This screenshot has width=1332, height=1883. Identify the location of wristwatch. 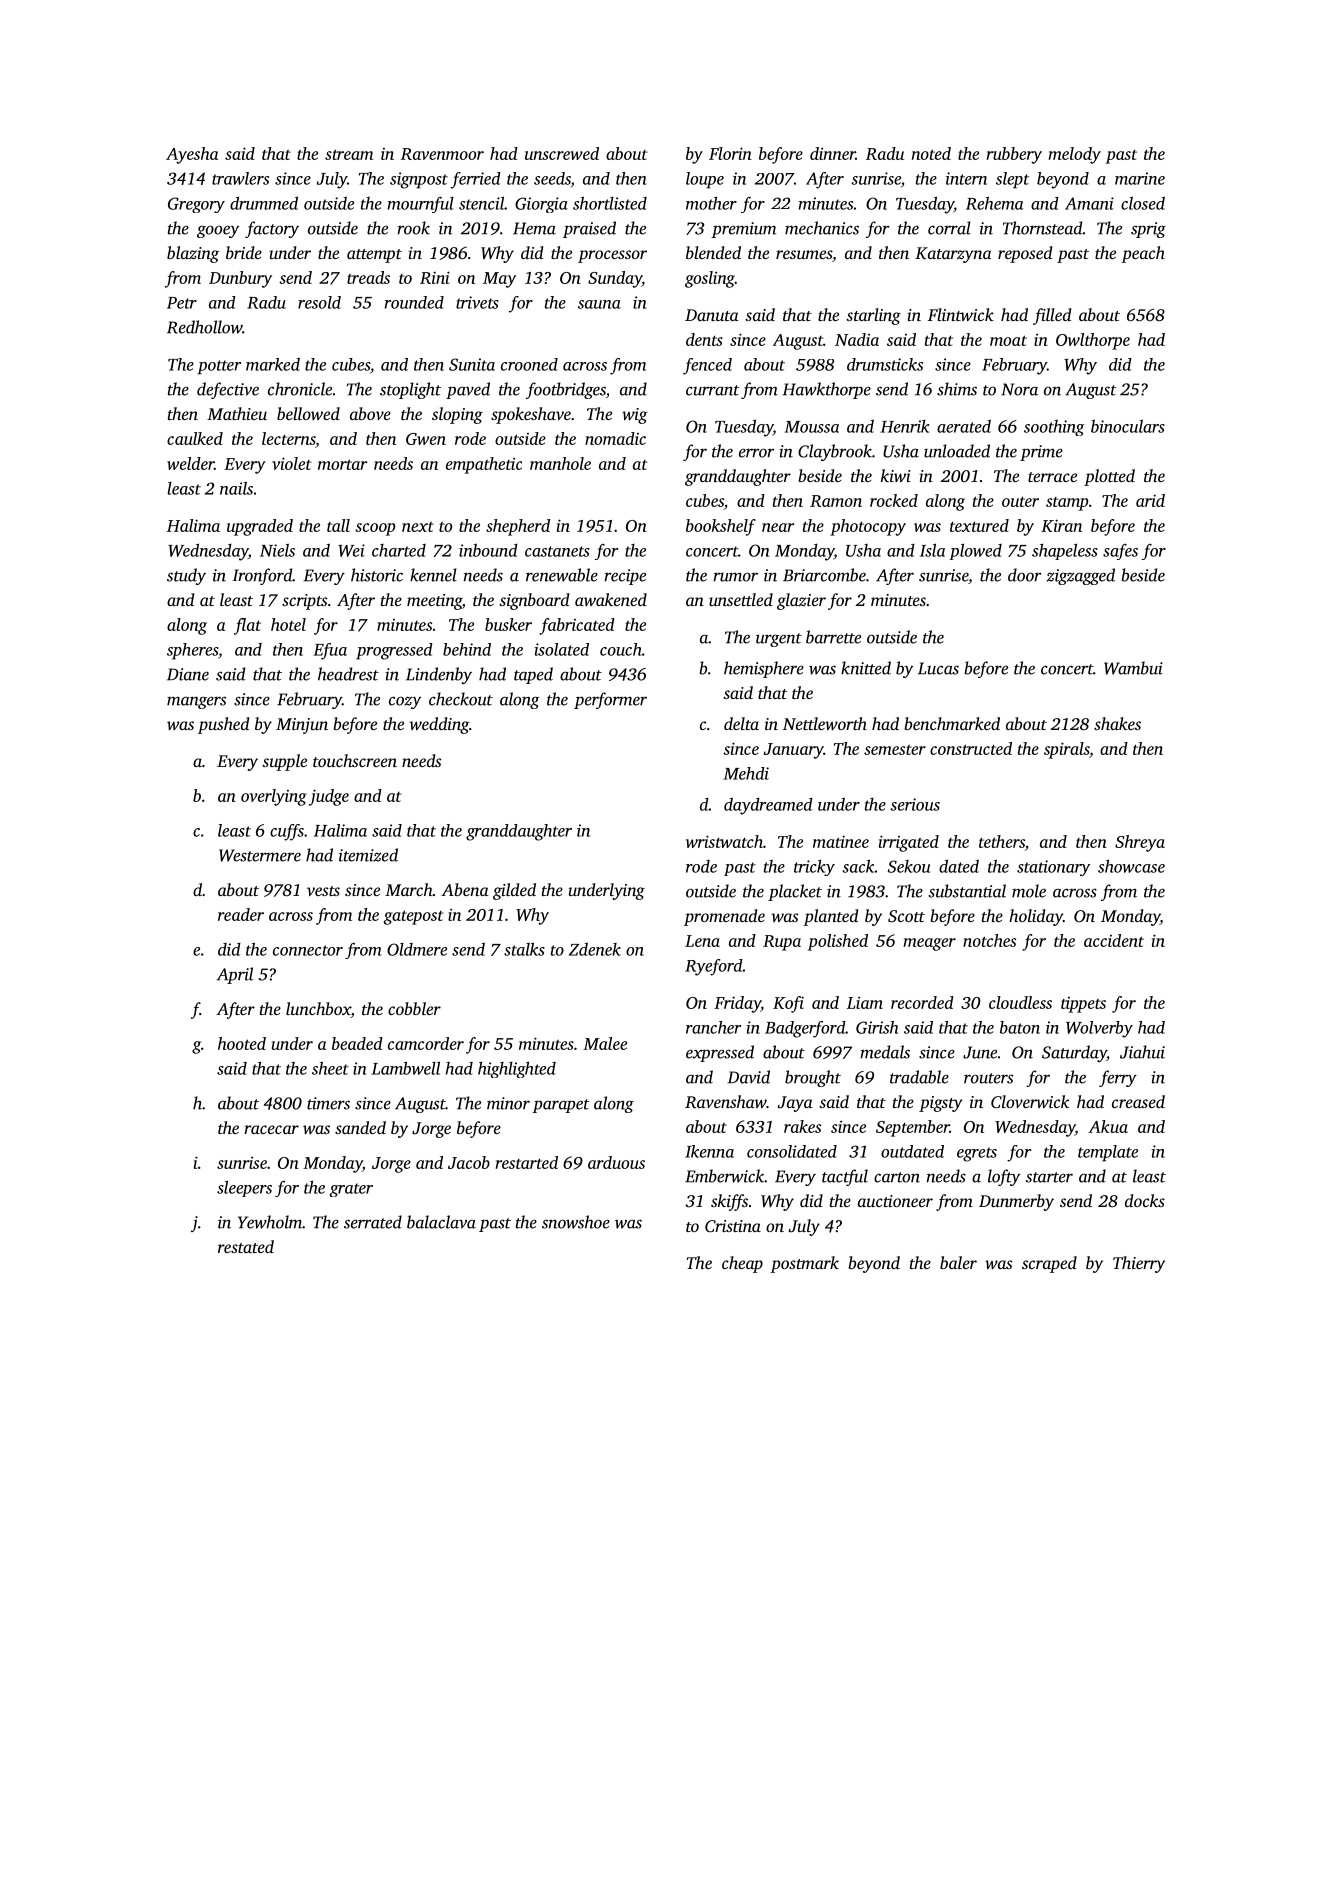
(724, 841).
